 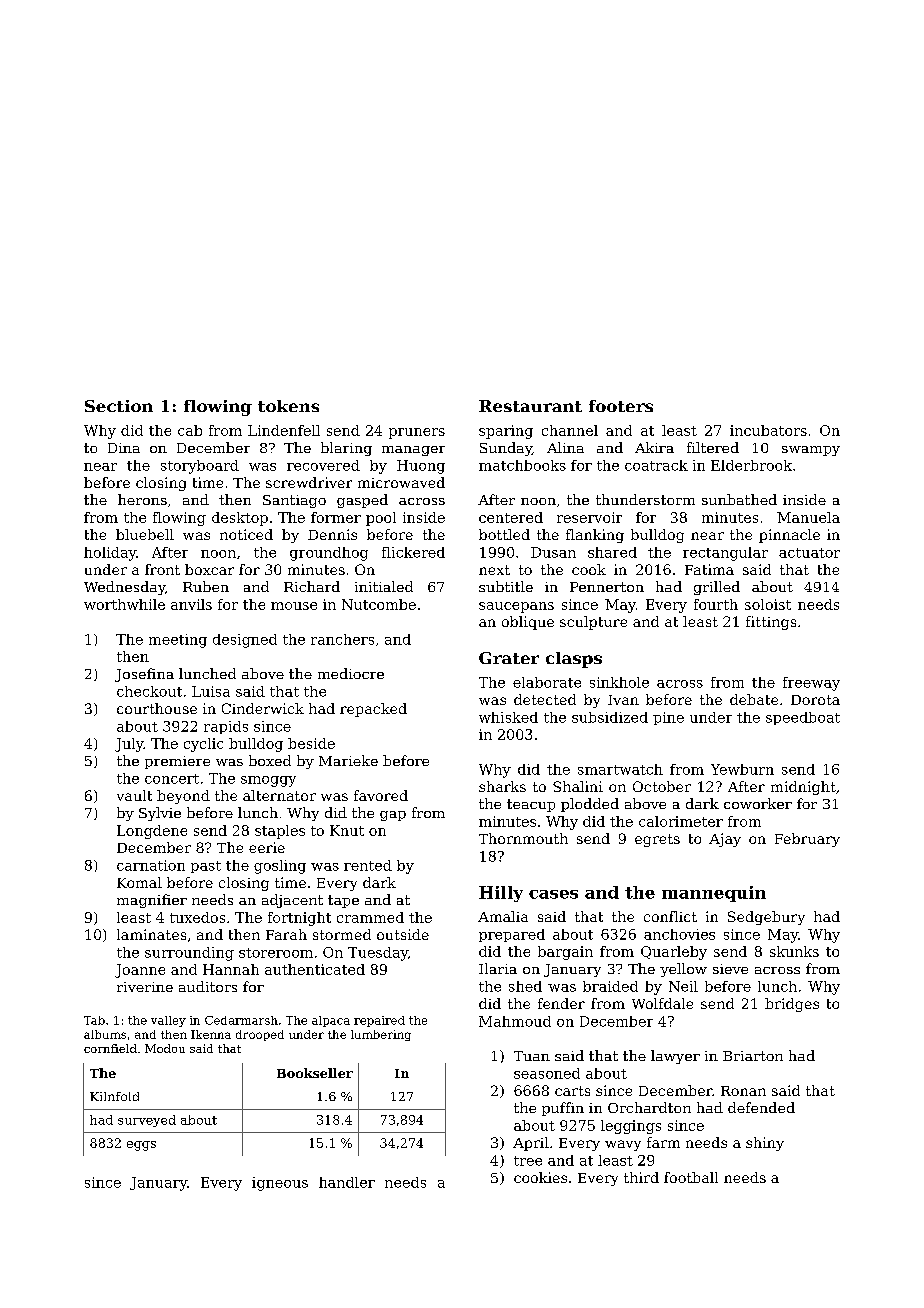 What do you see at coordinates (561, 1003) in the page?
I see `fender` at bounding box center [561, 1003].
